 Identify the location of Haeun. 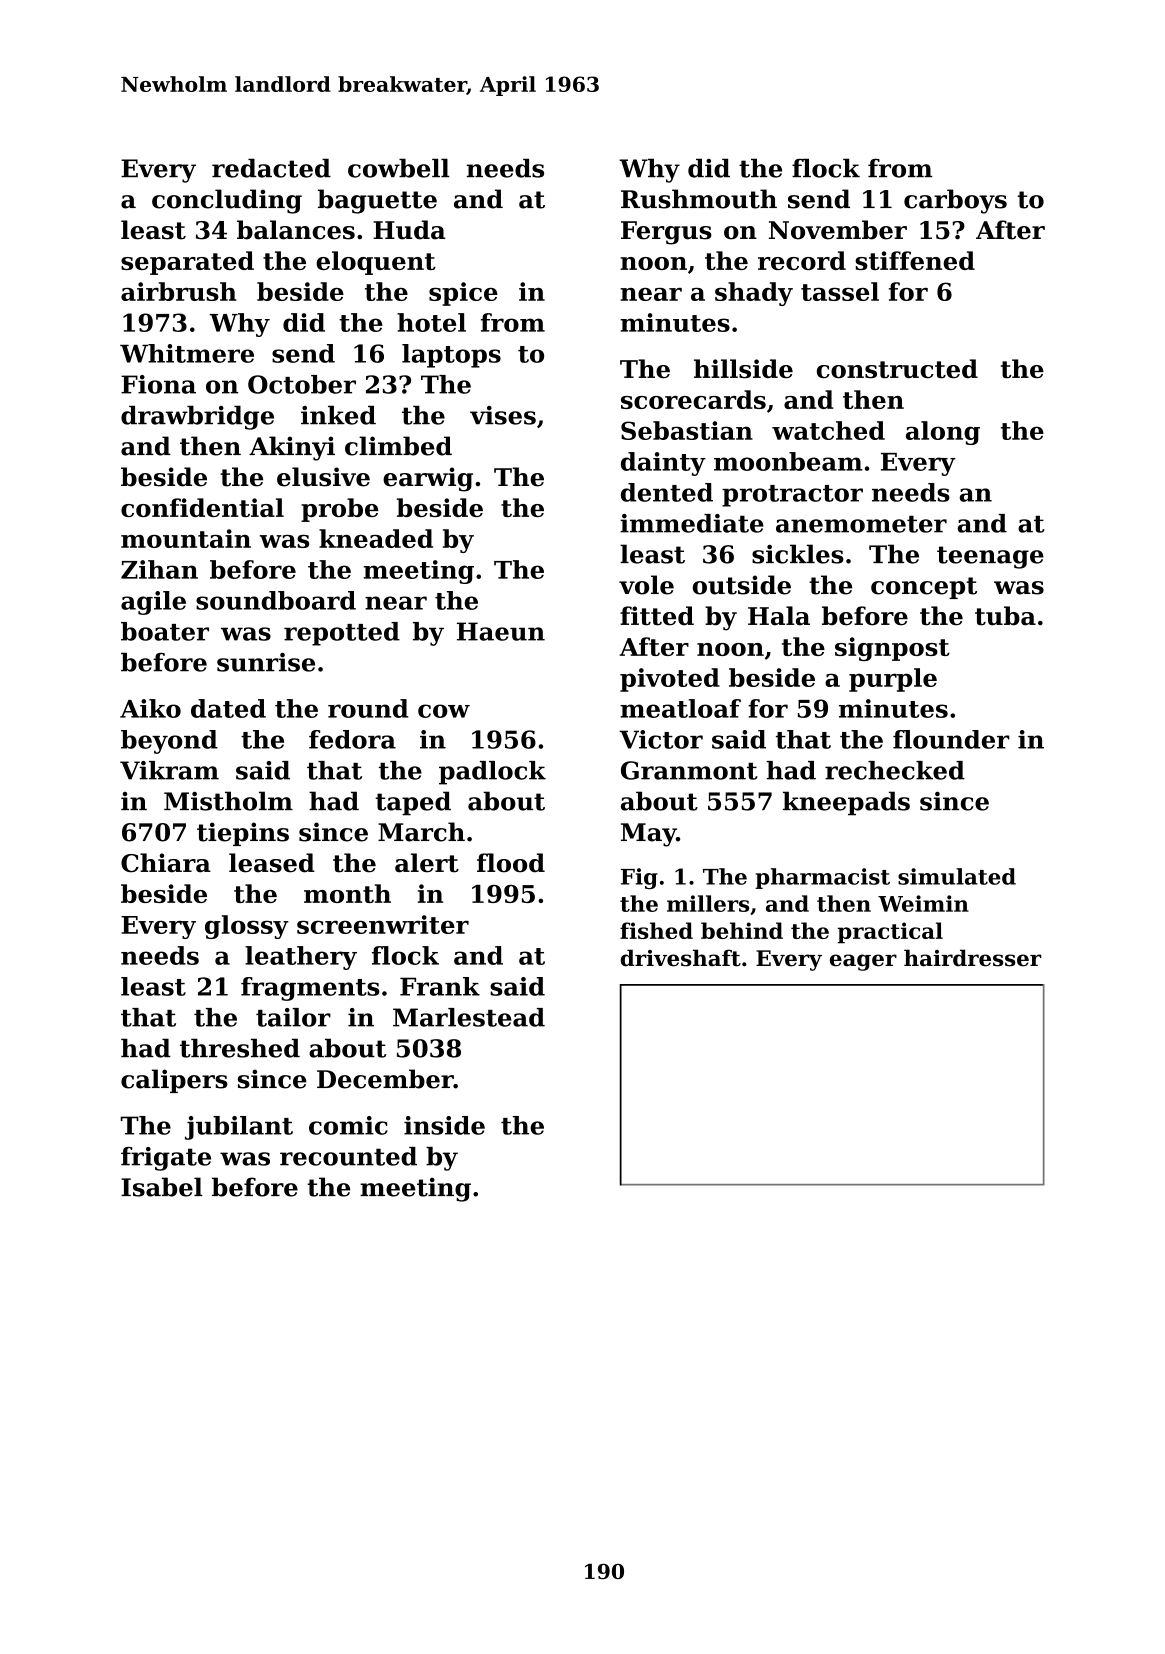
(501, 631).
